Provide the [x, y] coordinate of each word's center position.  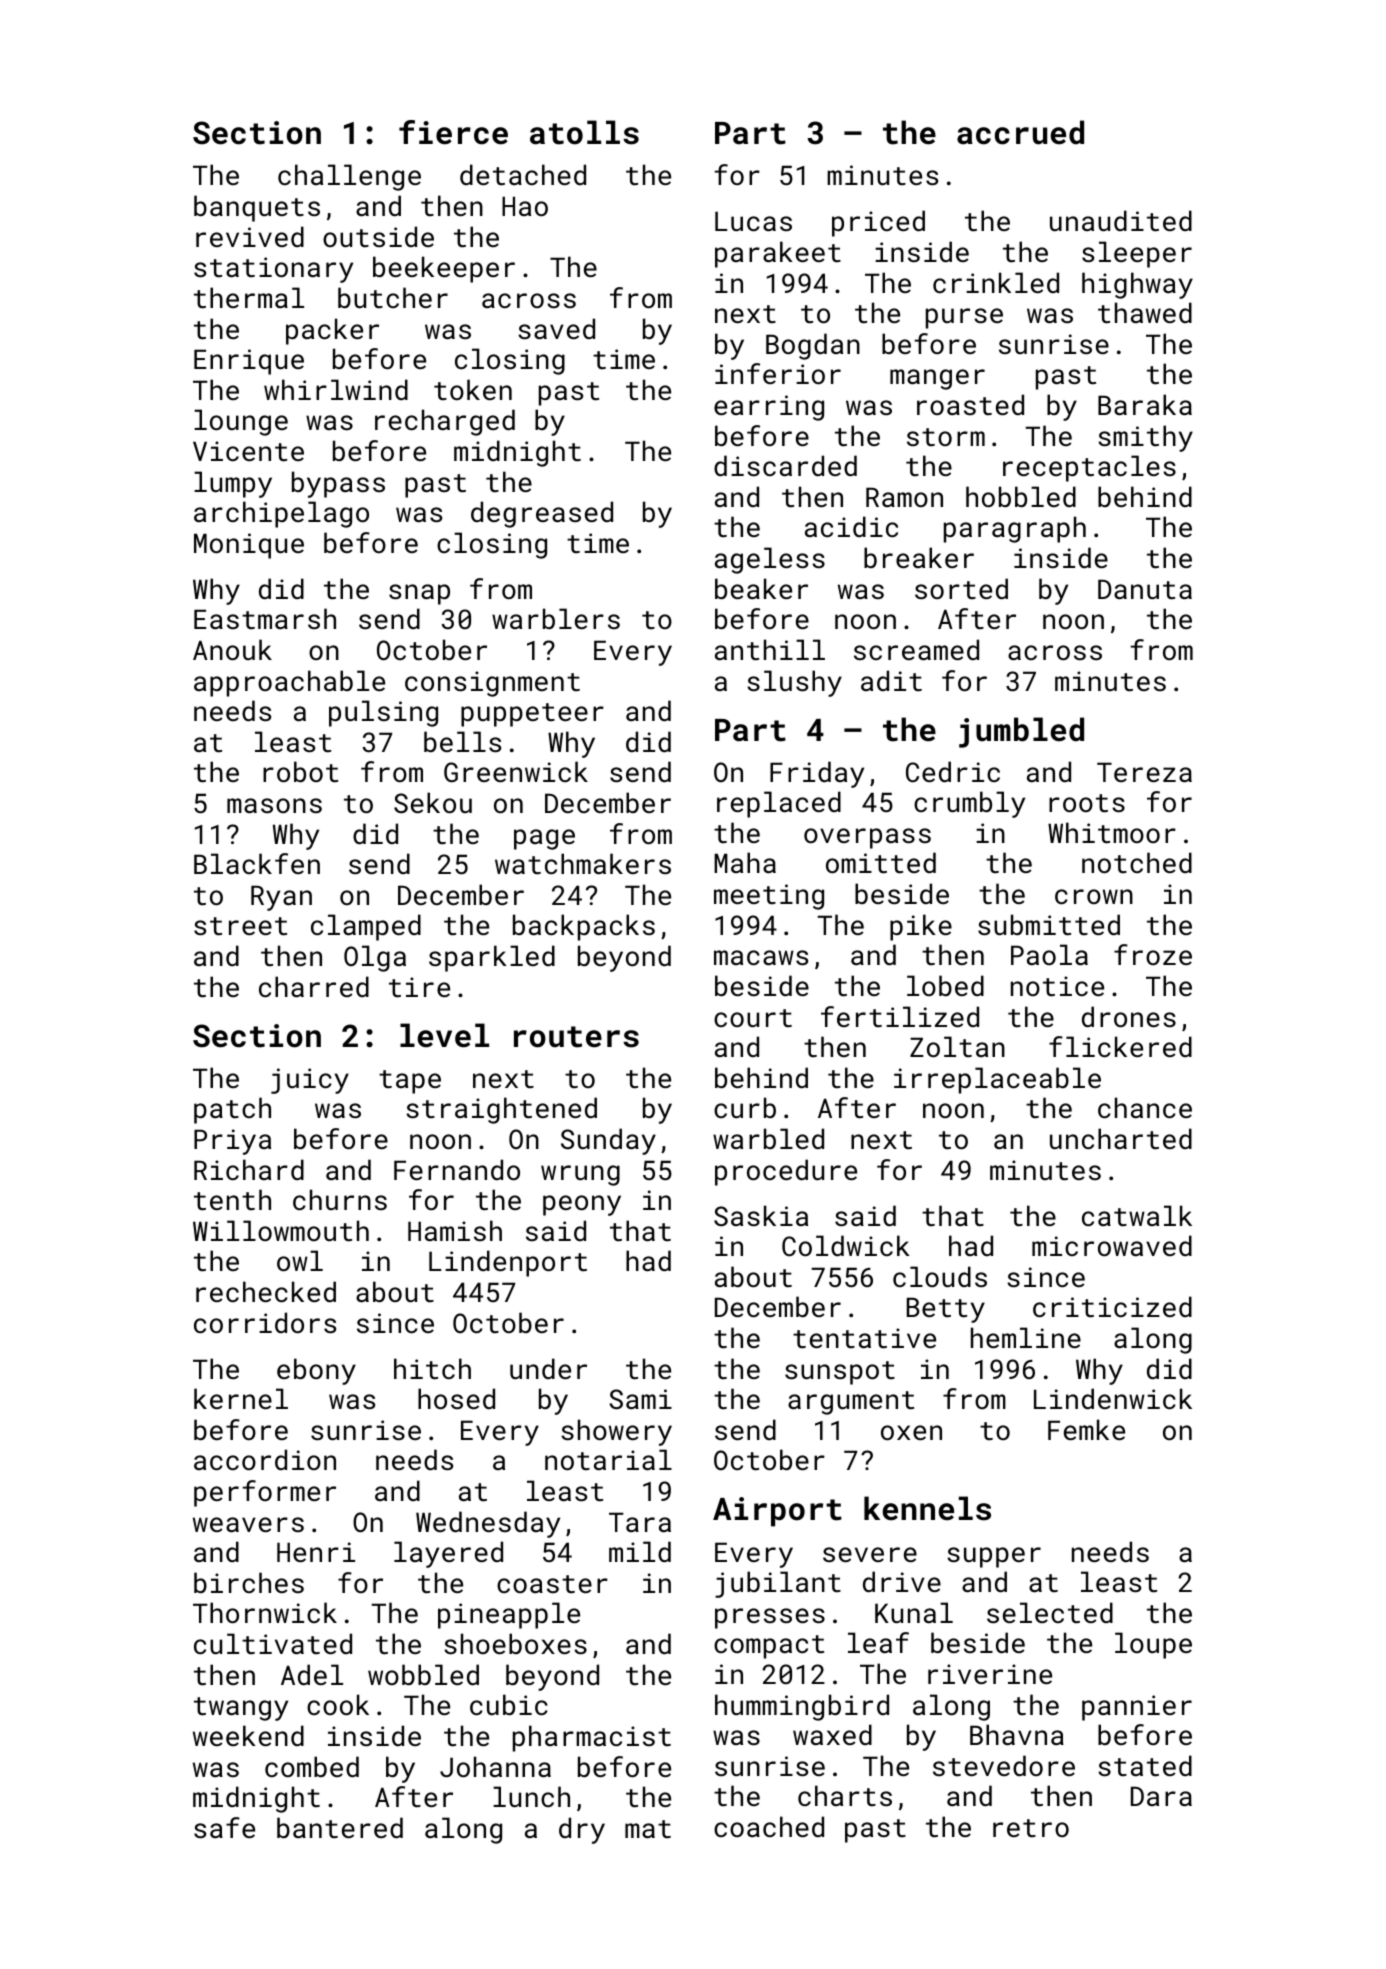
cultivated [273, 1643]
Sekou [433, 802]
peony [582, 1205]
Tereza [1144, 772]
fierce [453, 132]
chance [1145, 1107]
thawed [1145, 313]
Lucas [753, 221]
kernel [241, 1398]
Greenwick [516, 771]
